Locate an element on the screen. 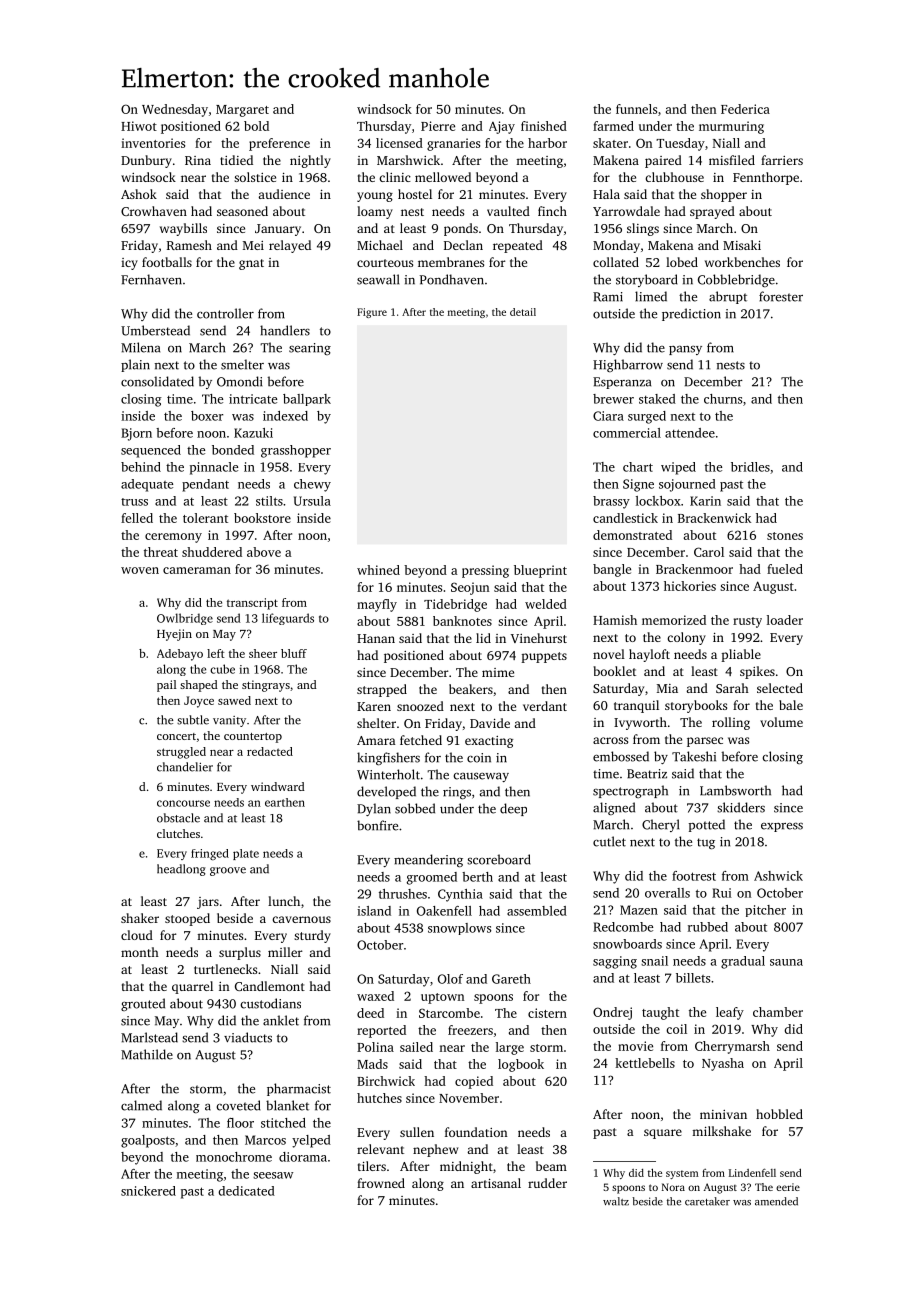 The height and width of the screenshot is (1308, 924). countertop is located at coordinates (253, 738).
